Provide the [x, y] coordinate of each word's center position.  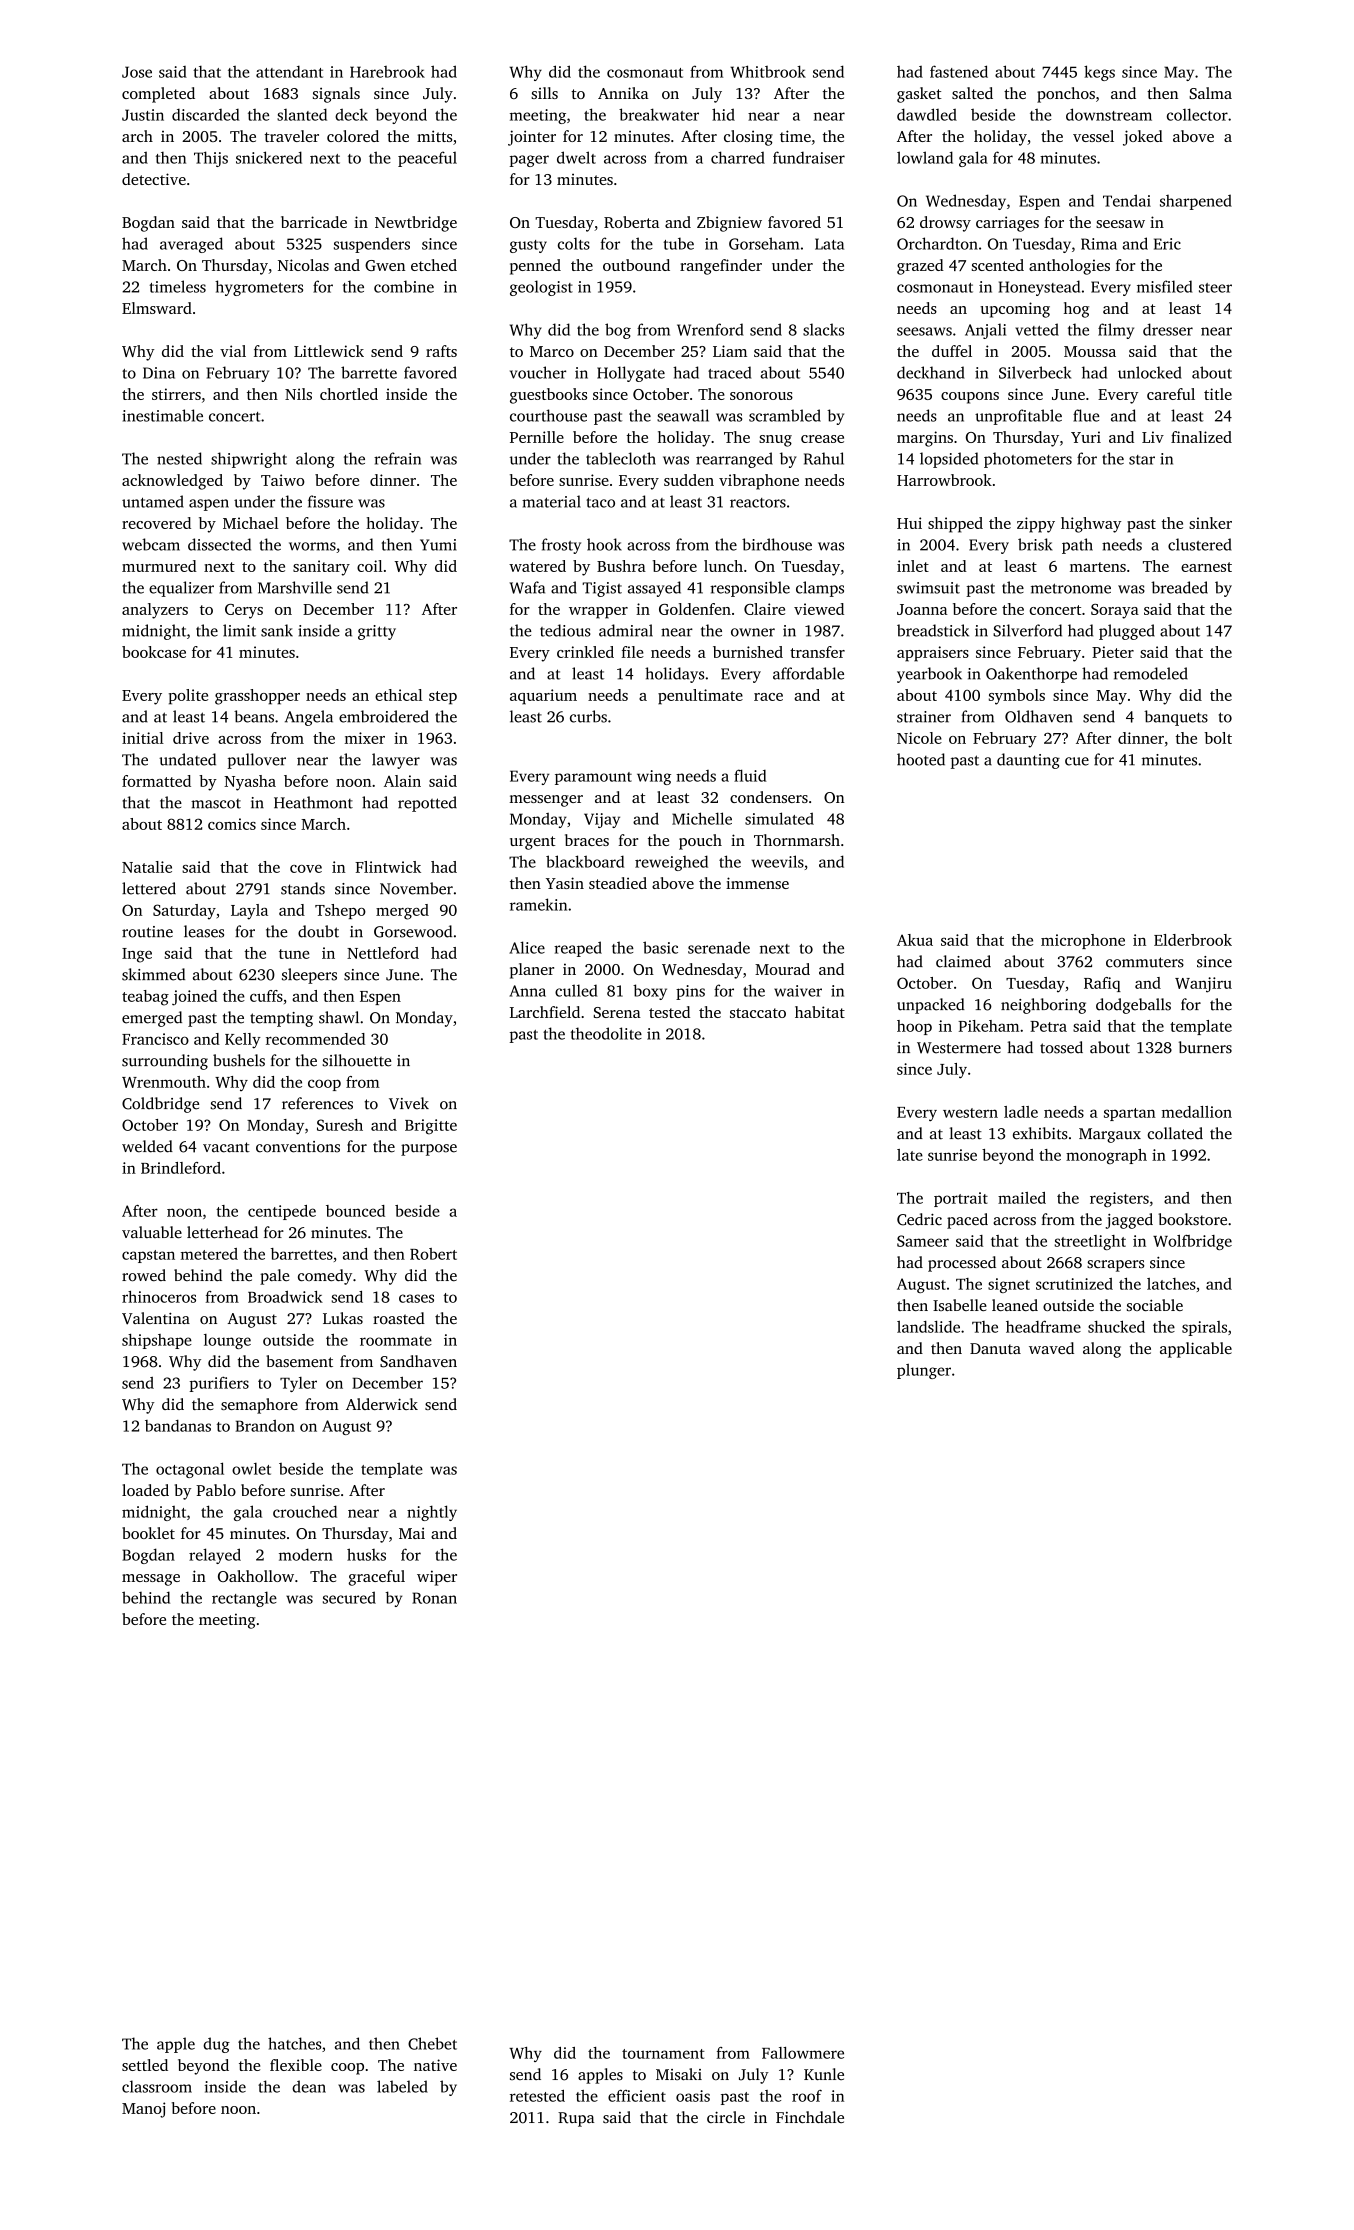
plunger [924, 1371]
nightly [432, 1513]
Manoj [143, 2110]
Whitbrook [768, 71]
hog [1076, 310]
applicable [1196, 1350]
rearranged [734, 460]
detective [154, 179]
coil [369, 566]
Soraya [1115, 611]
